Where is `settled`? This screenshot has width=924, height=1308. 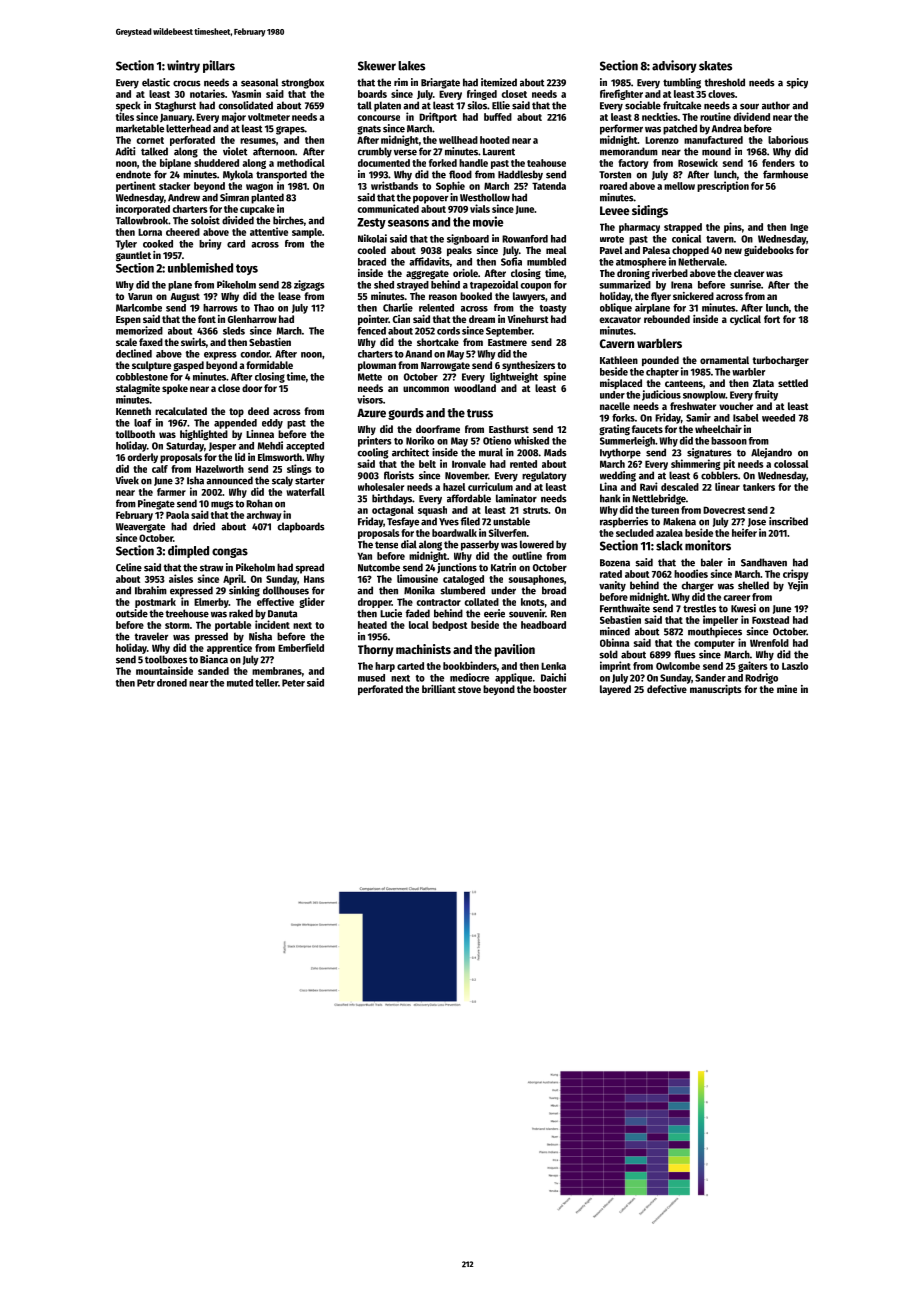 settled is located at coordinates (793, 383).
